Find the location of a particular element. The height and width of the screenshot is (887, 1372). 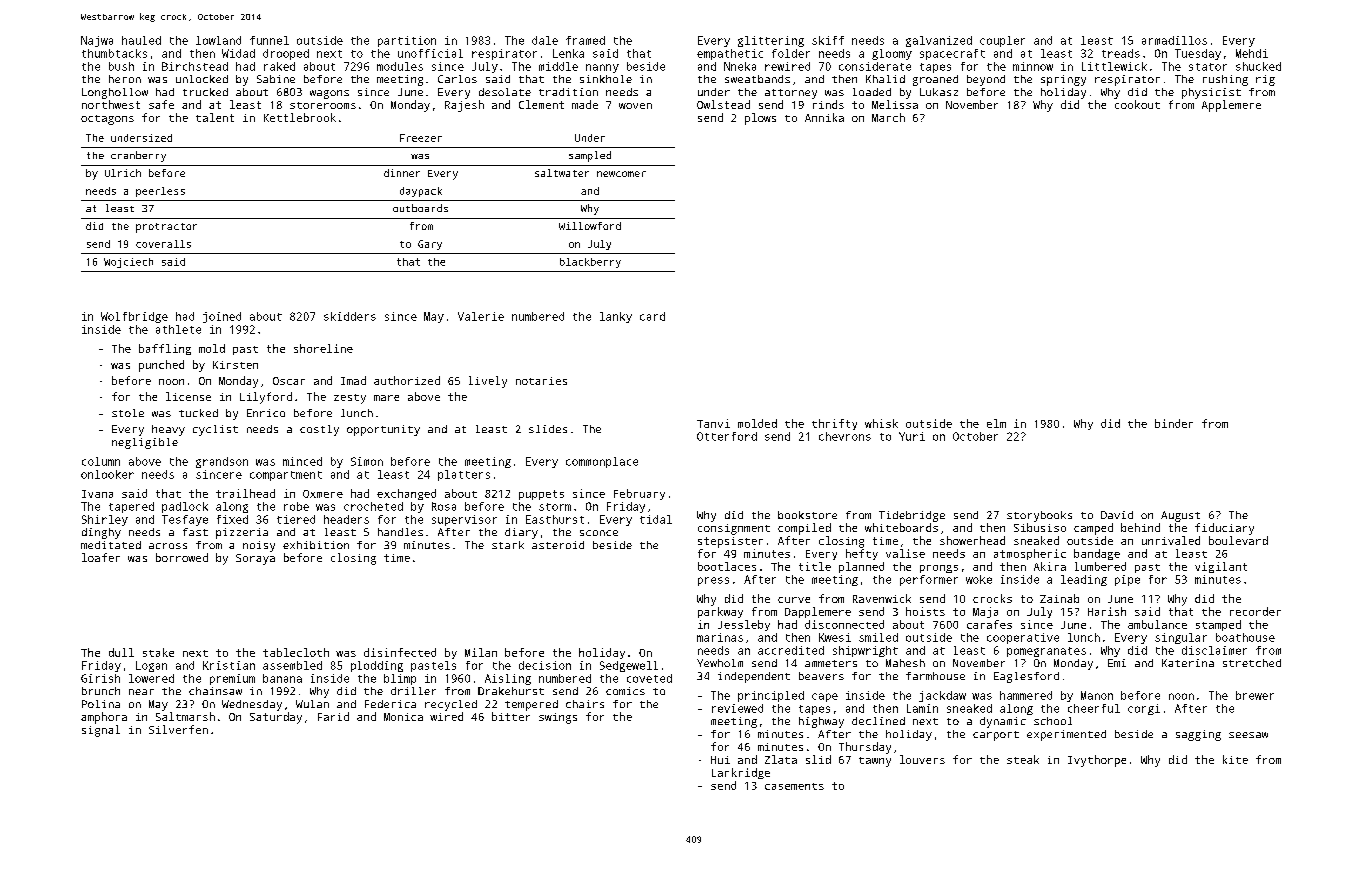

fixed is located at coordinates (232, 519).
